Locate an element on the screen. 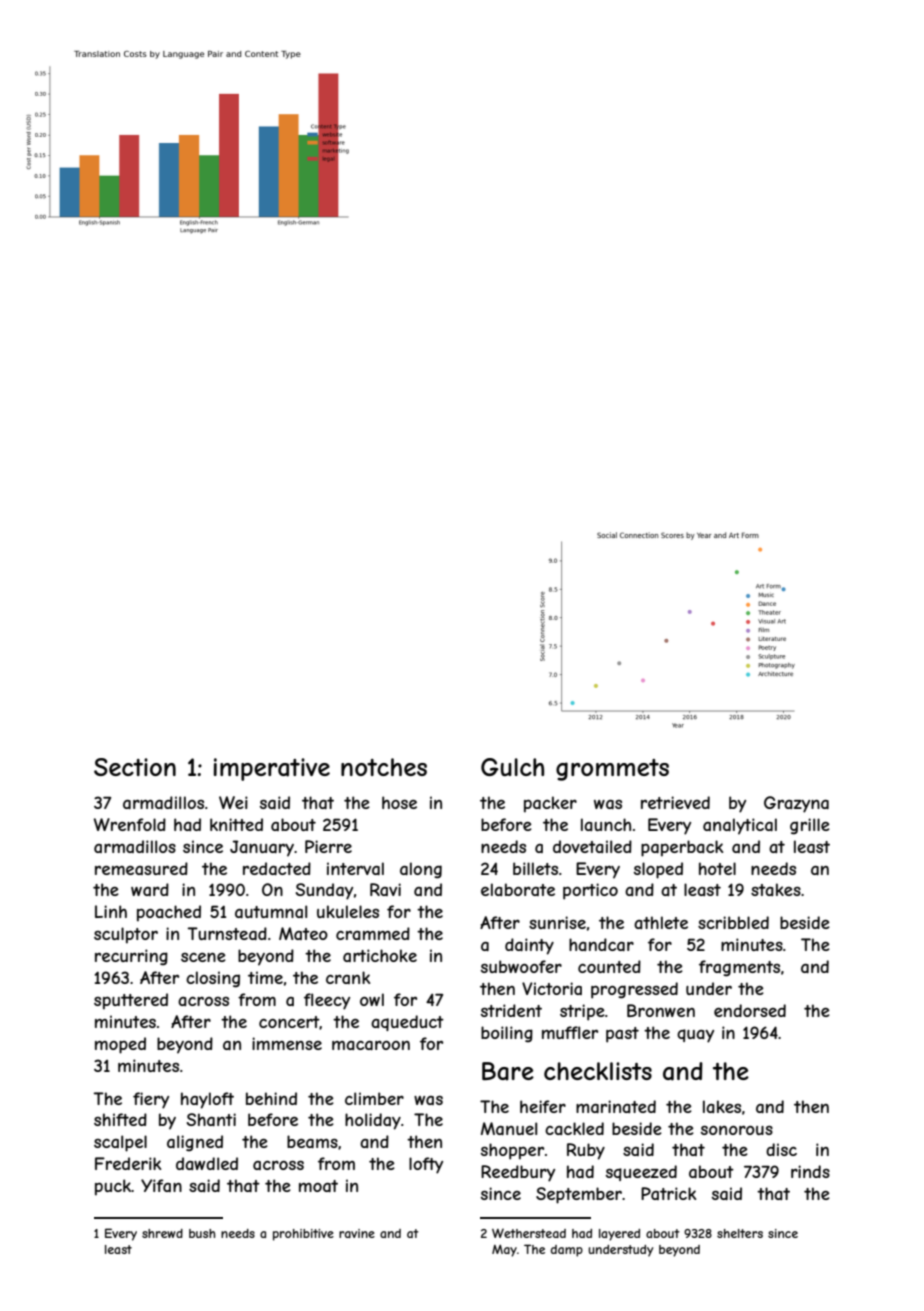 The height and width of the screenshot is (1311, 924). Gulch is located at coordinates (512, 767).
